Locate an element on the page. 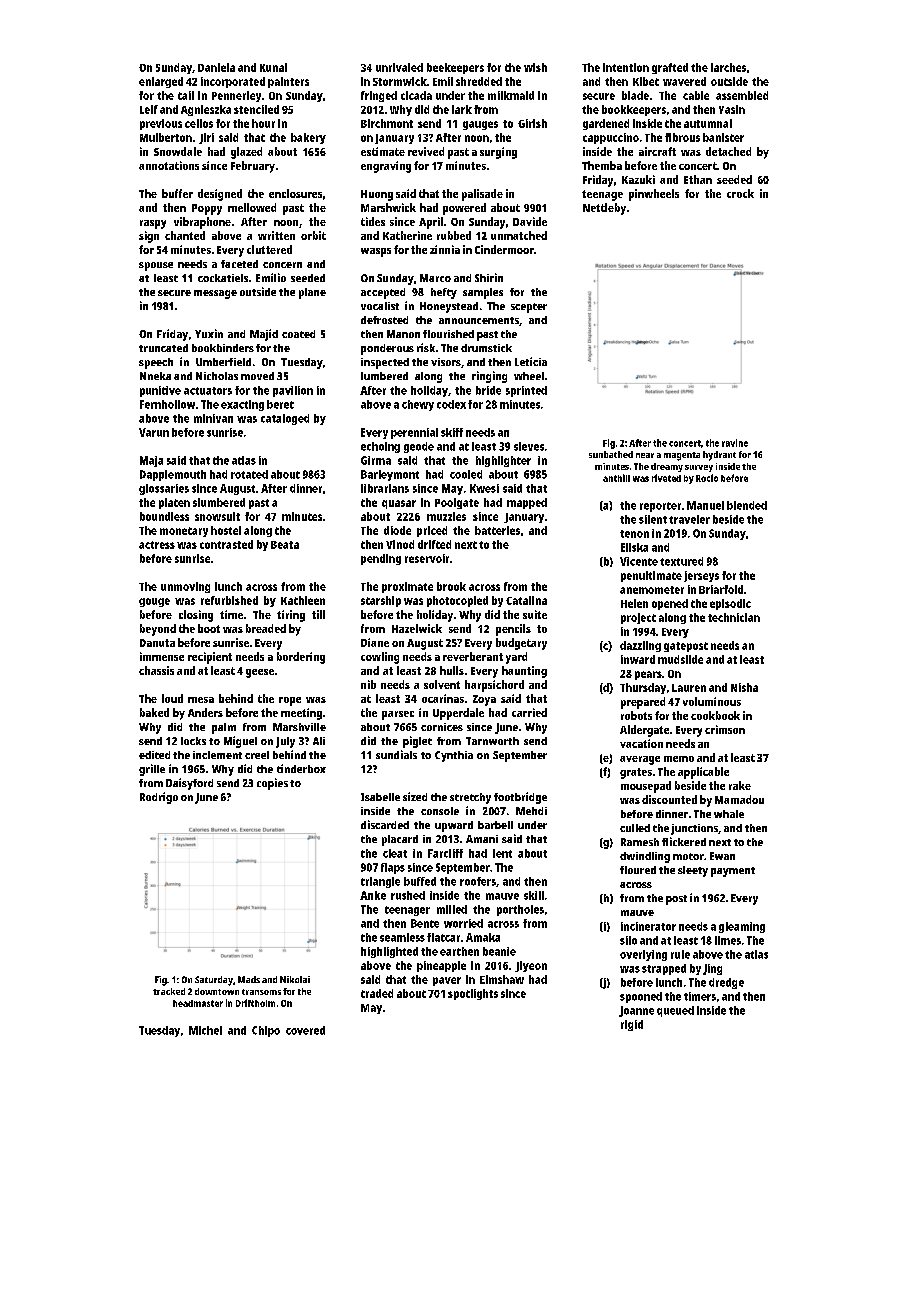 The image size is (908, 1316). bakery is located at coordinates (308, 138).
